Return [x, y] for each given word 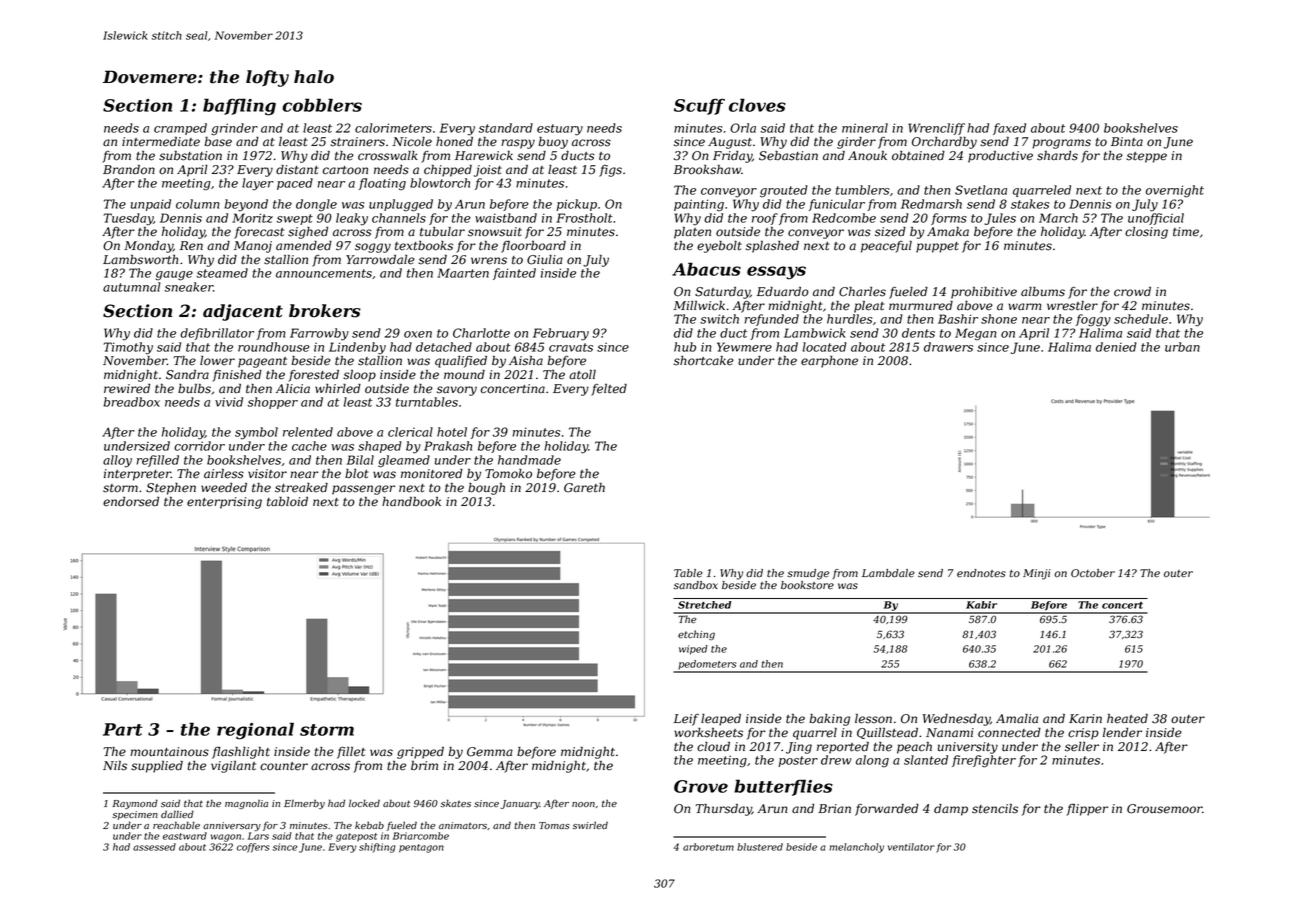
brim [424, 765]
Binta [1127, 142]
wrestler [1072, 306]
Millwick [699, 305]
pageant [262, 362]
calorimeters [393, 128]
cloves [757, 105]
